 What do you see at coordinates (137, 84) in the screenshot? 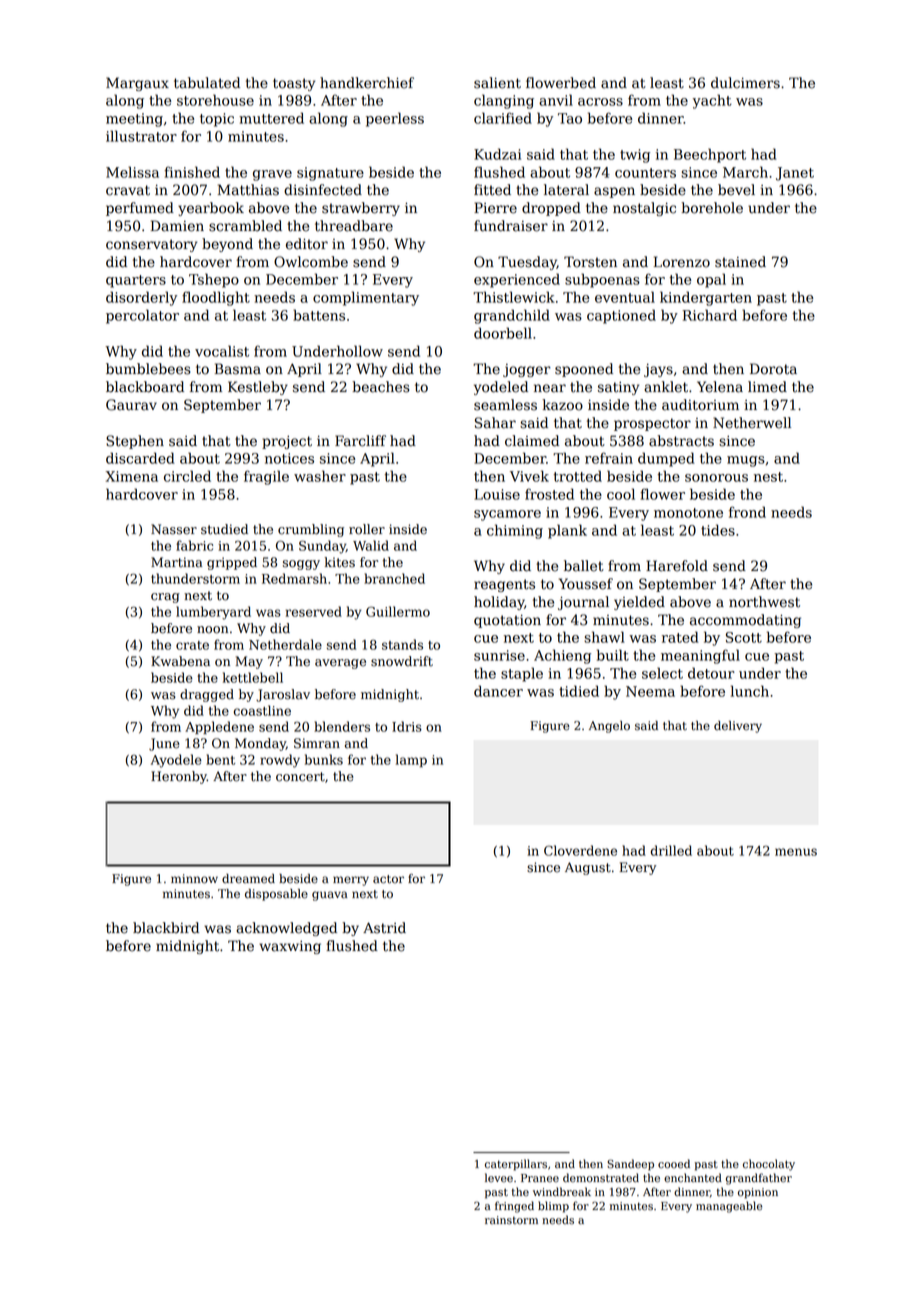
I see `Margaux` at bounding box center [137, 84].
